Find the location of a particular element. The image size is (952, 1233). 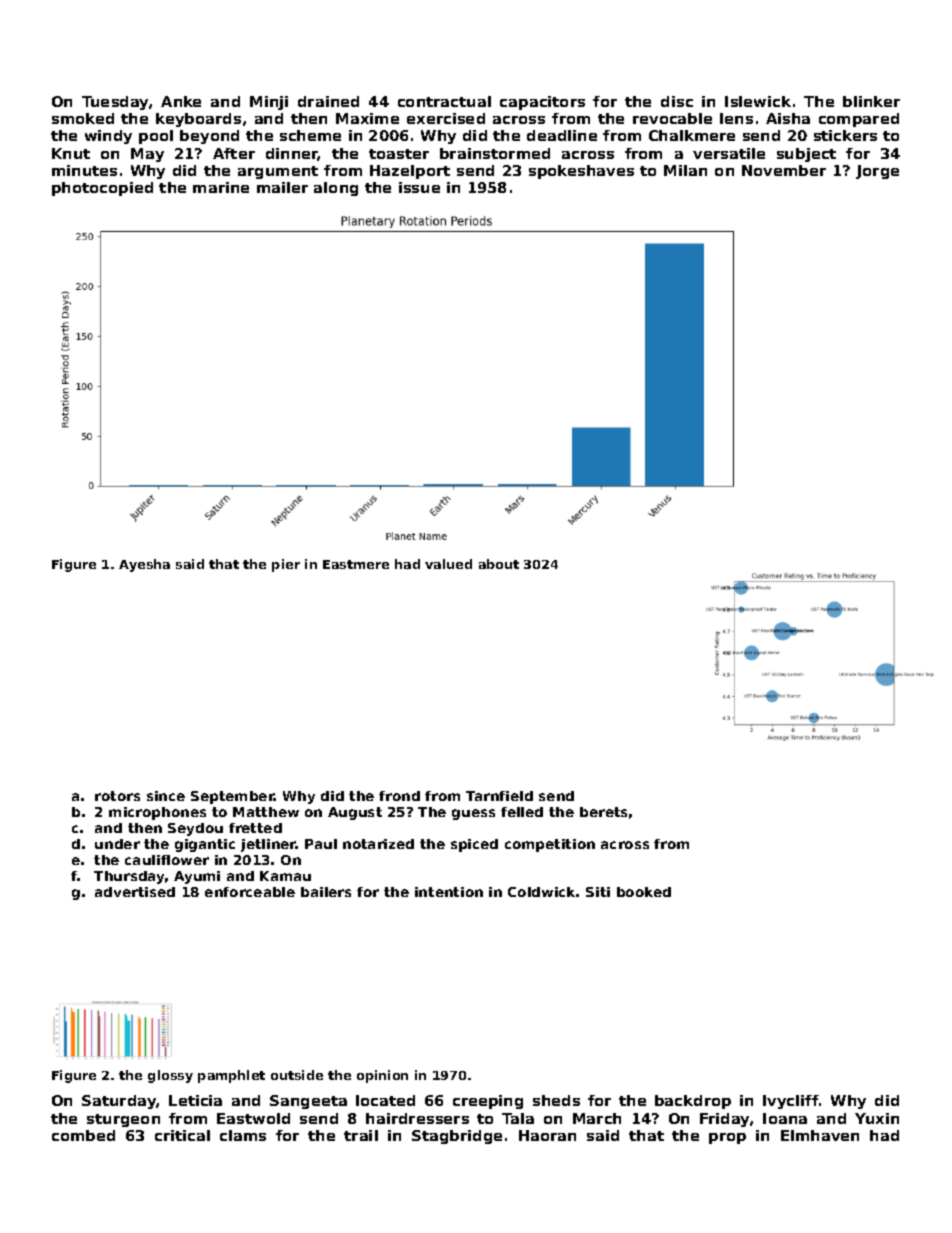

enforceable is located at coordinates (250, 892).
